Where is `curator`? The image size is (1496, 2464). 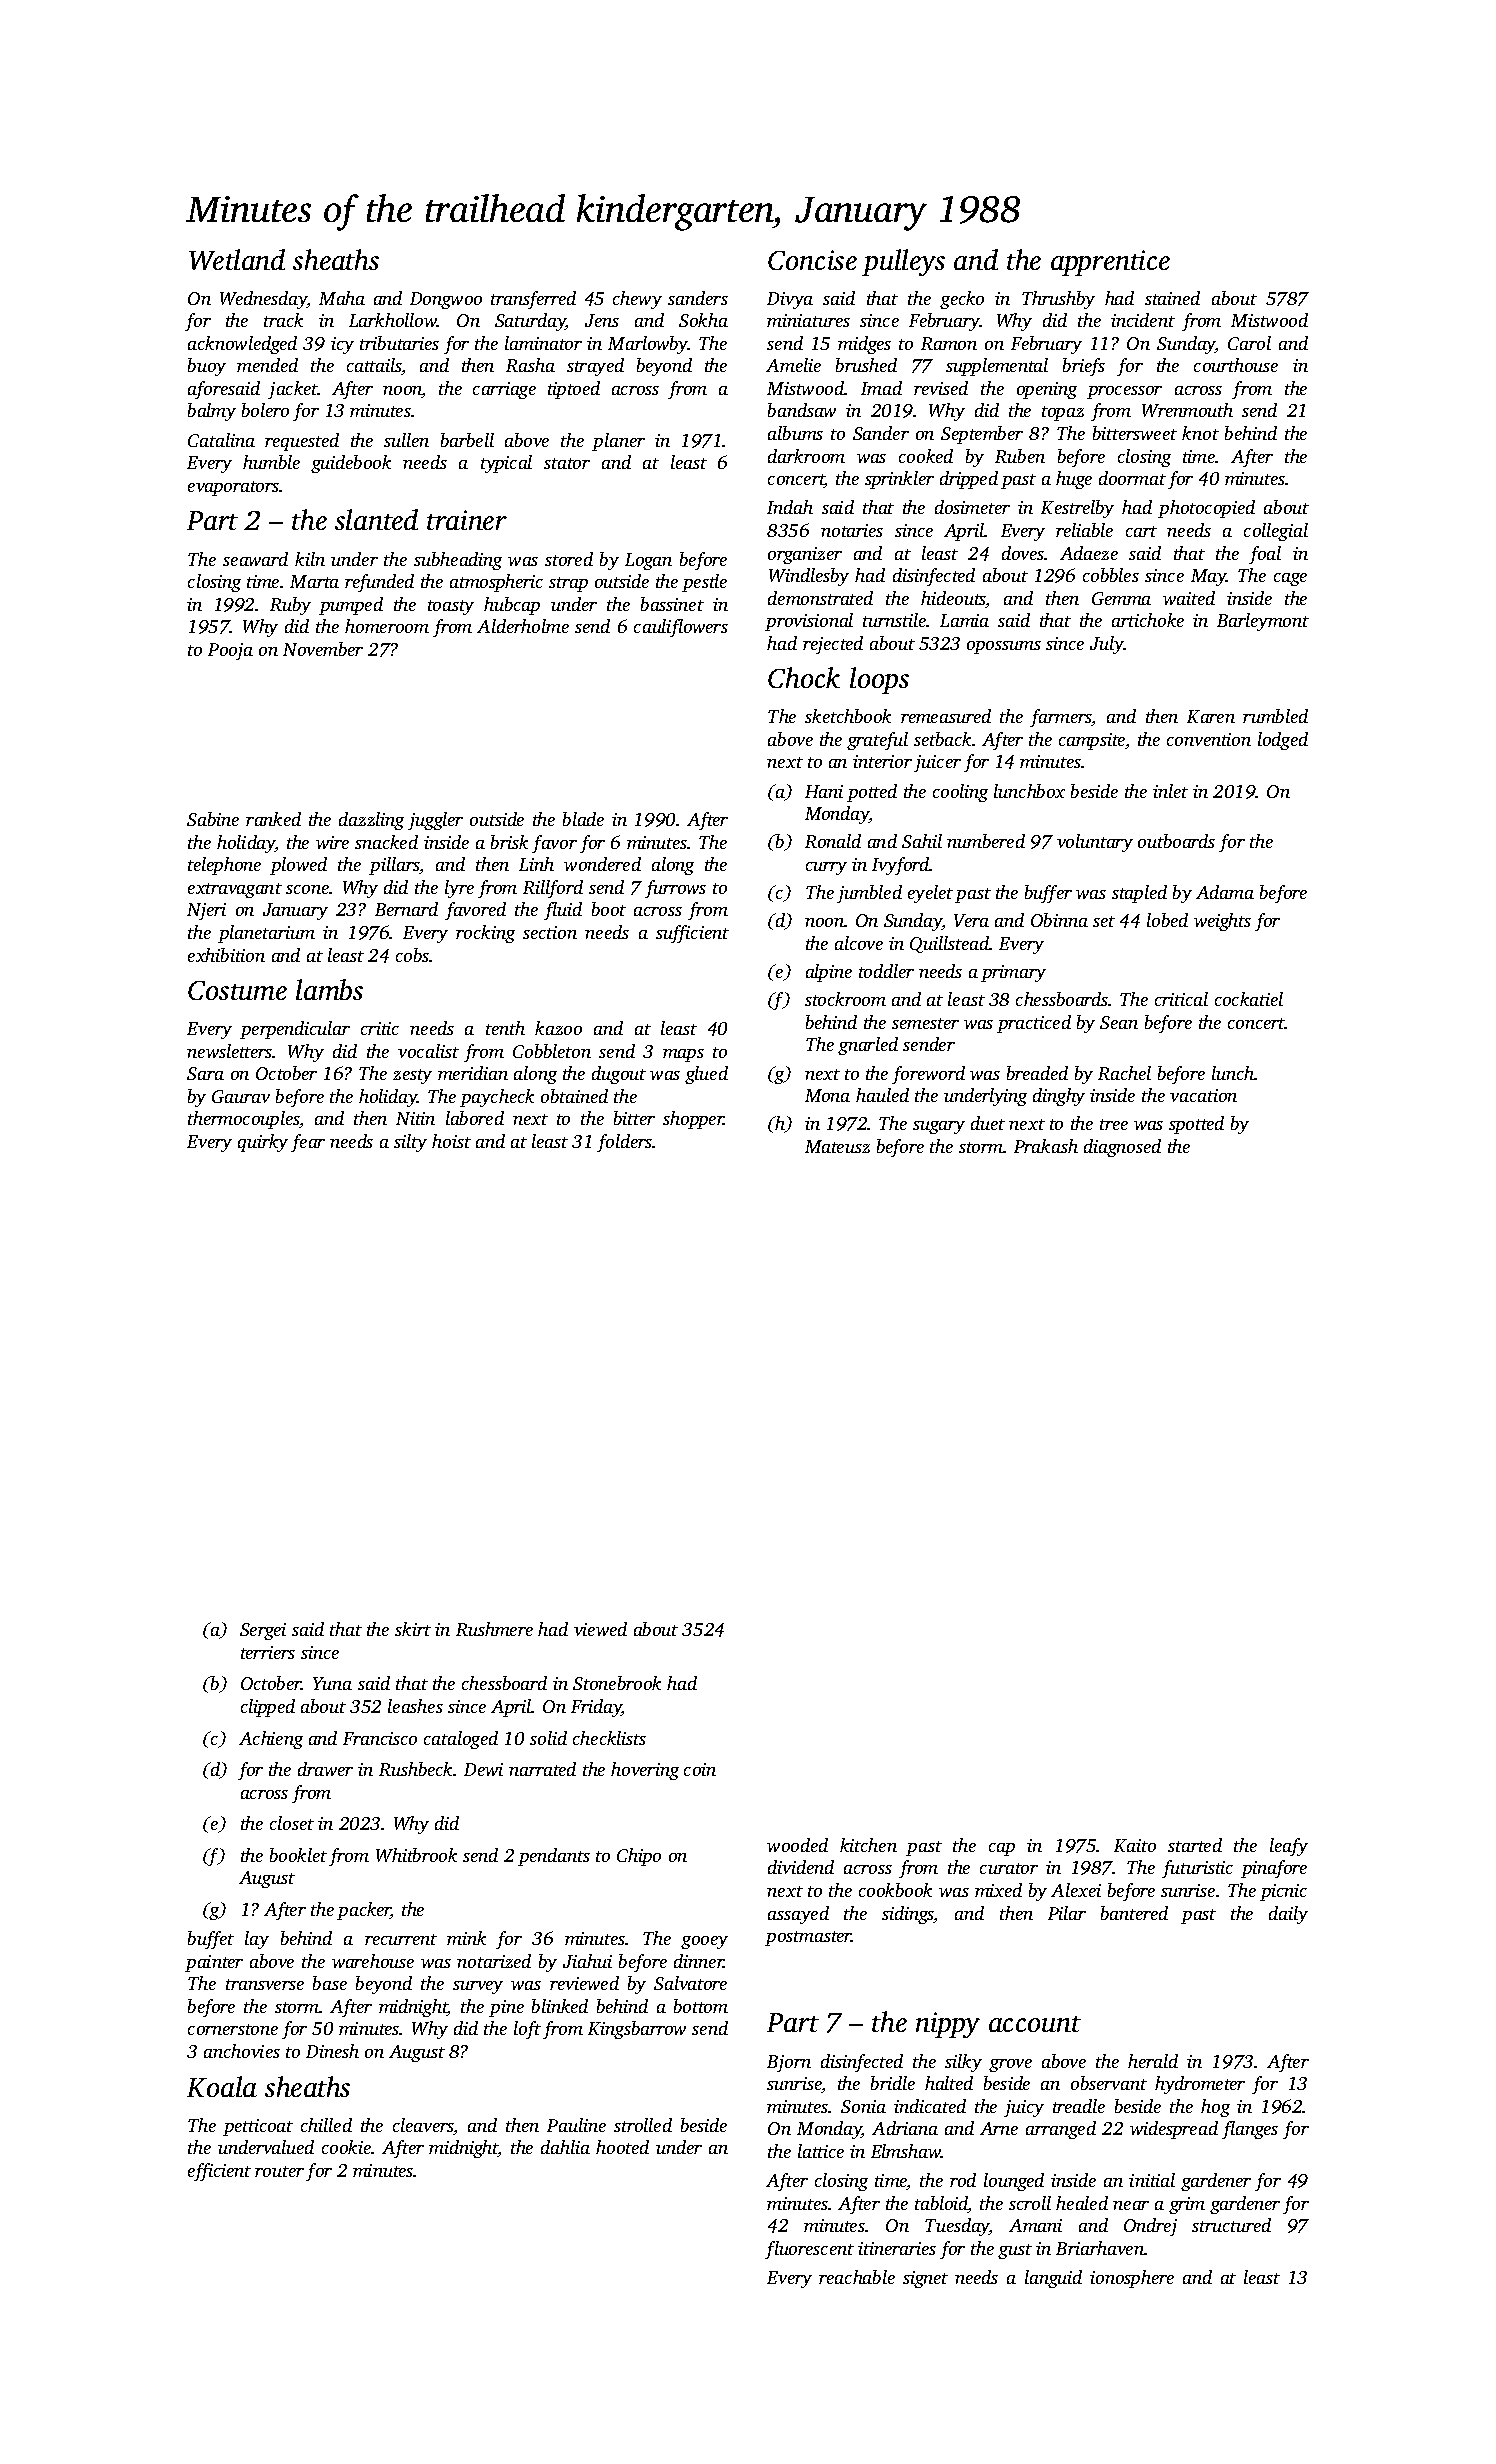 curator is located at coordinates (1009, 1868).
